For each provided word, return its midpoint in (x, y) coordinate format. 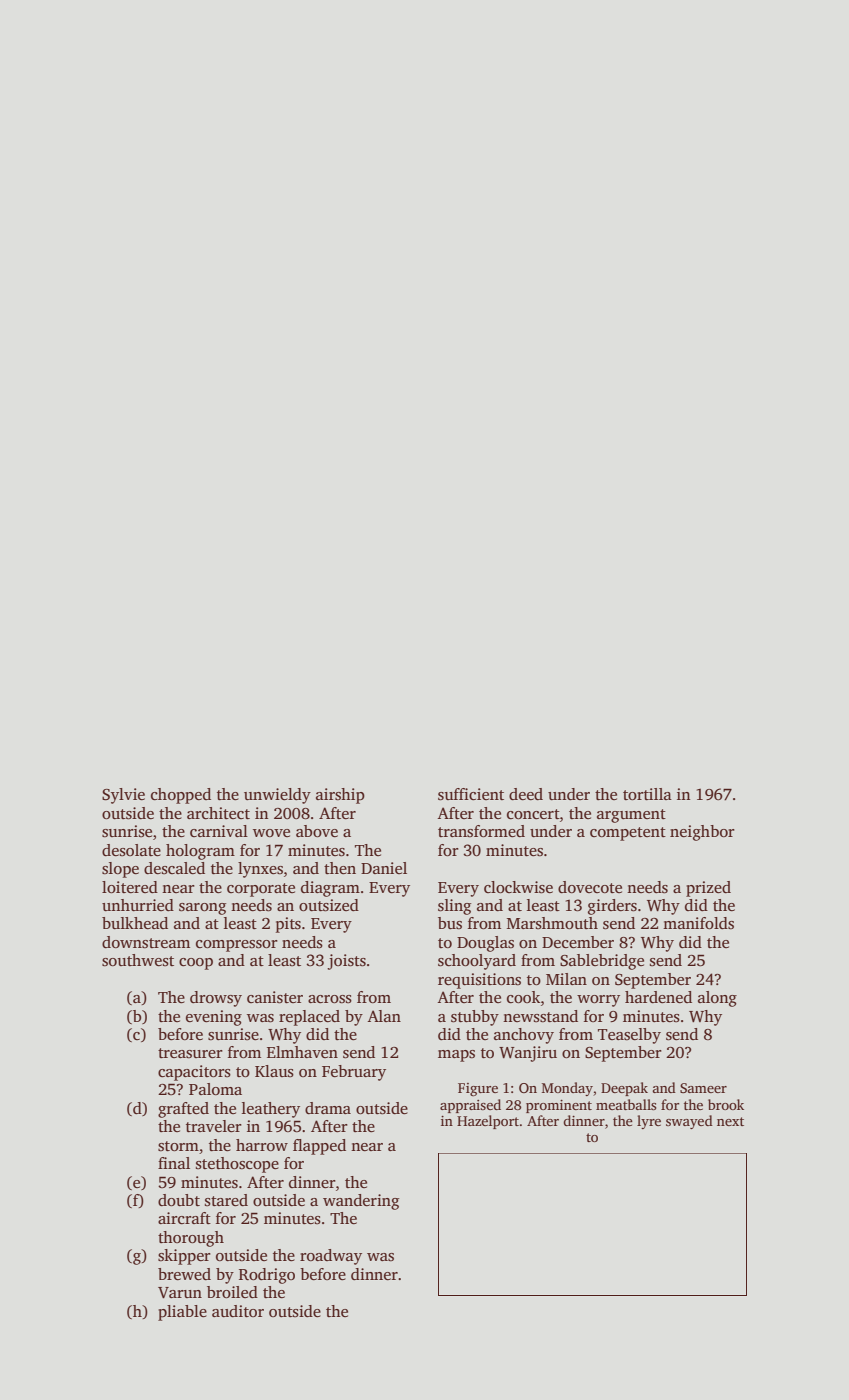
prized (708, 889)
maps (456, 1056)
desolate (131, 850)
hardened (658, 997)
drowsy (216, 999)
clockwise (518, 887)
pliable (182, 1313)
